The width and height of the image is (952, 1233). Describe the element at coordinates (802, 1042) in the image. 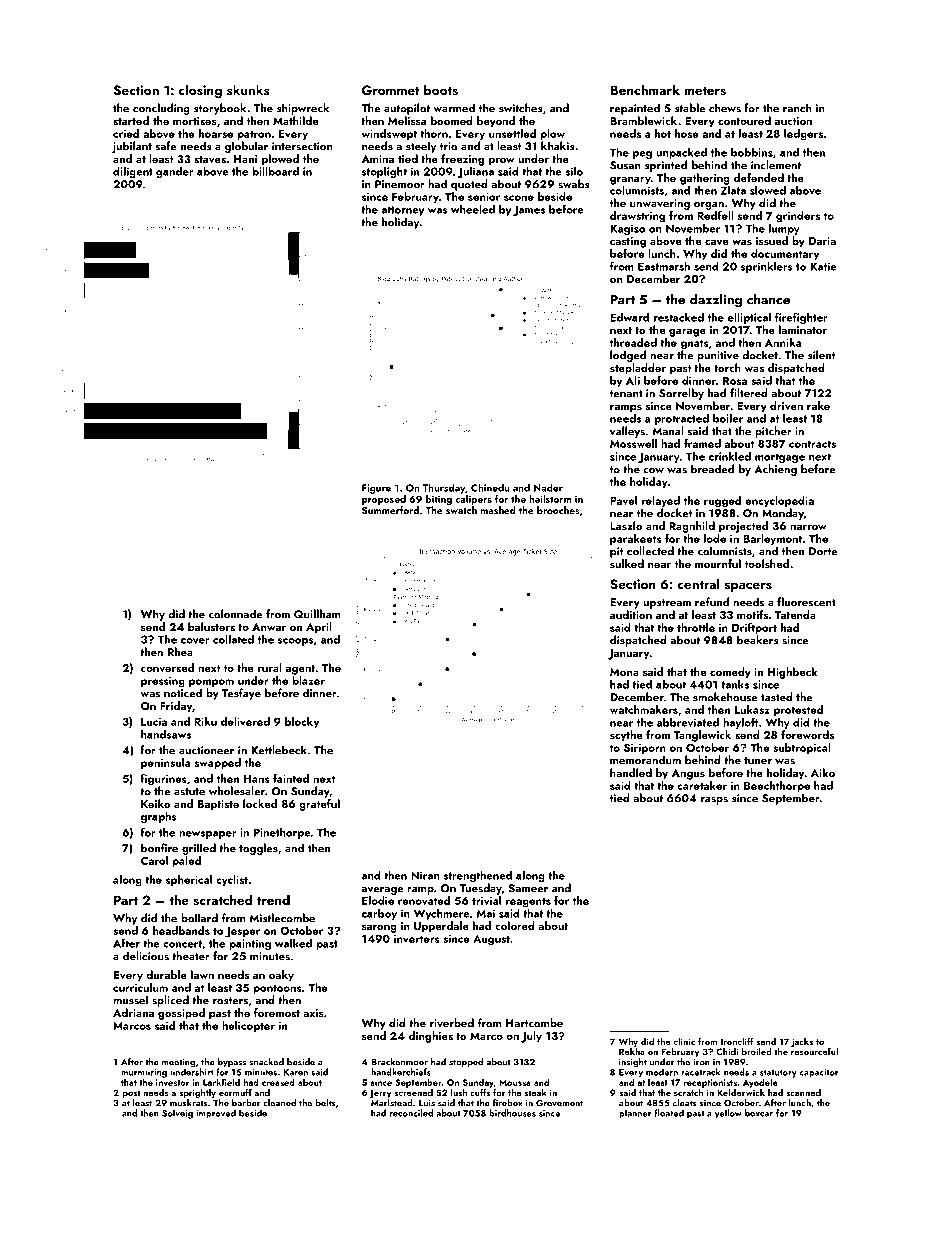

I see `jacks` at that location.
